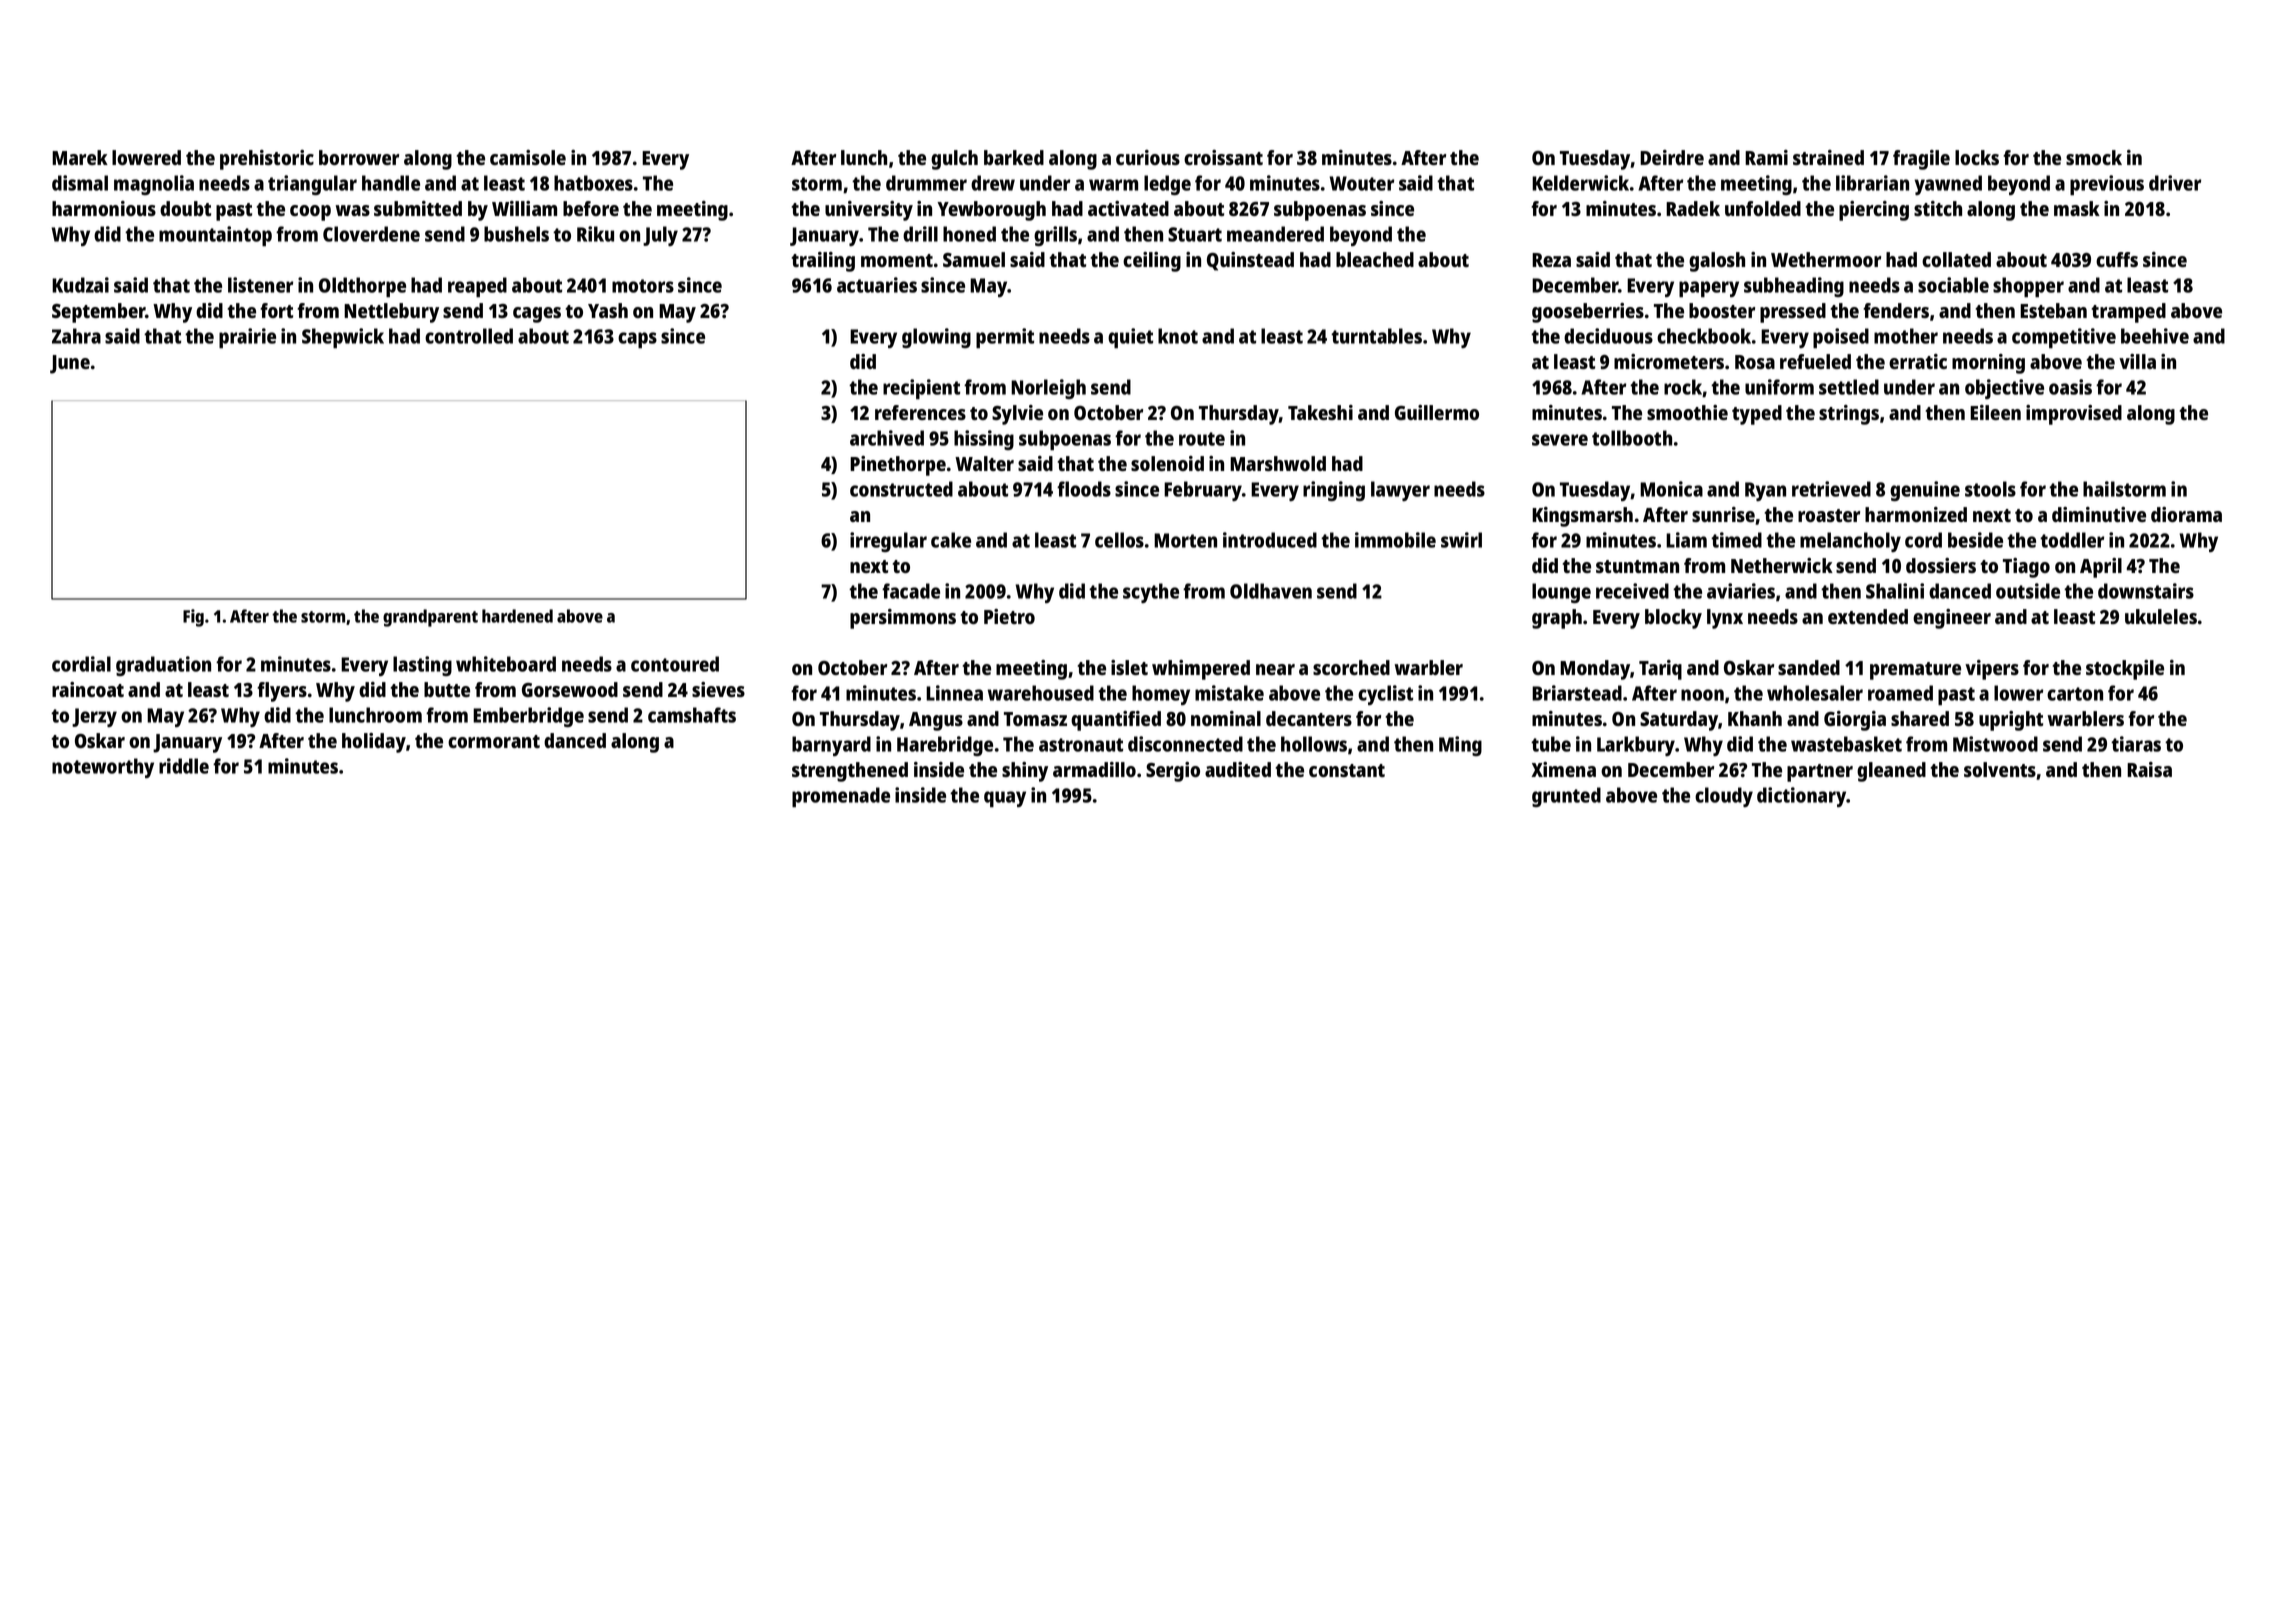 The image size is (2278, 1611). Describe the element at coordinates (184, 766) in the document. I see `riddle` at that location.
